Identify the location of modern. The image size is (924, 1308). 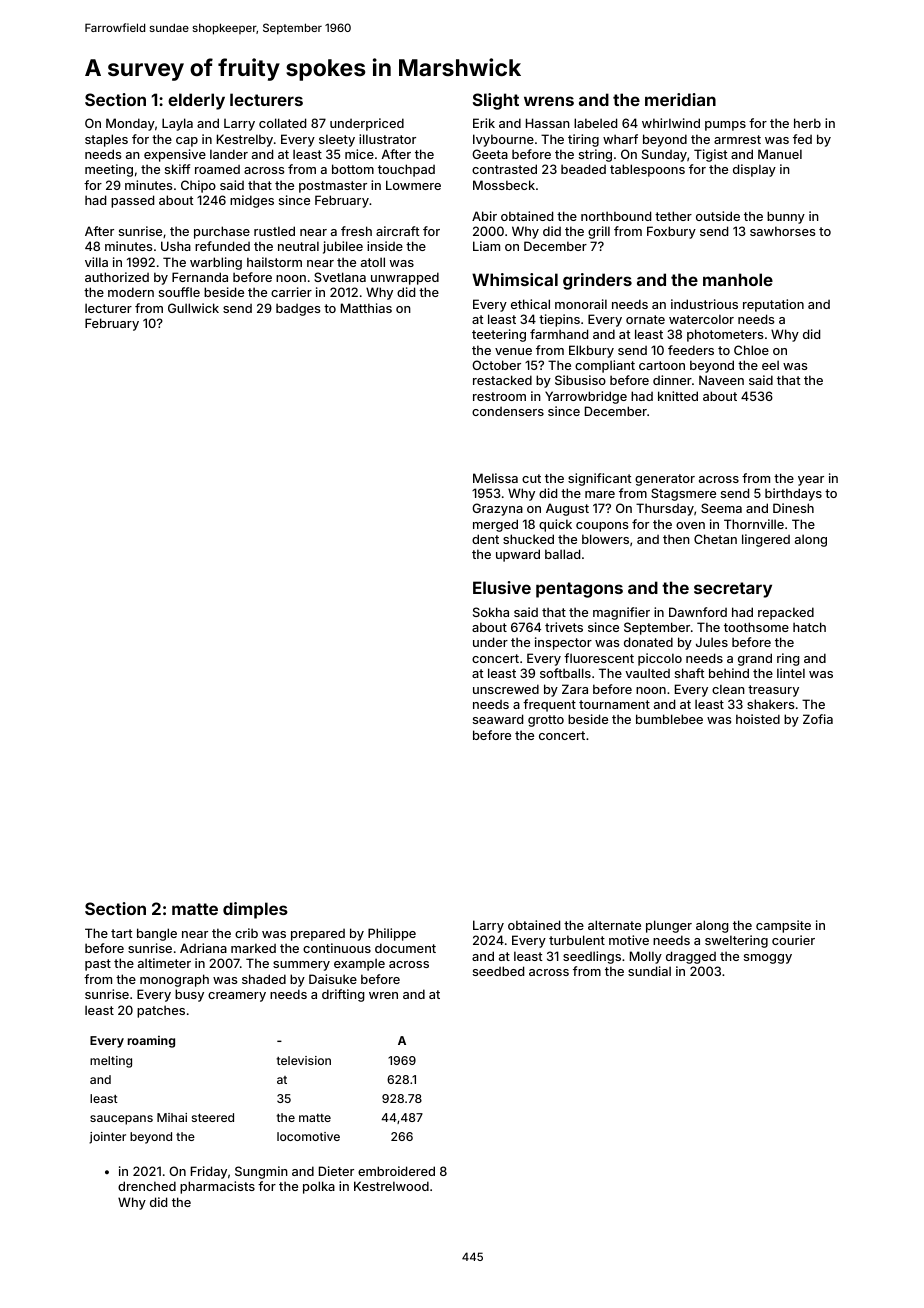
(131, 292).
